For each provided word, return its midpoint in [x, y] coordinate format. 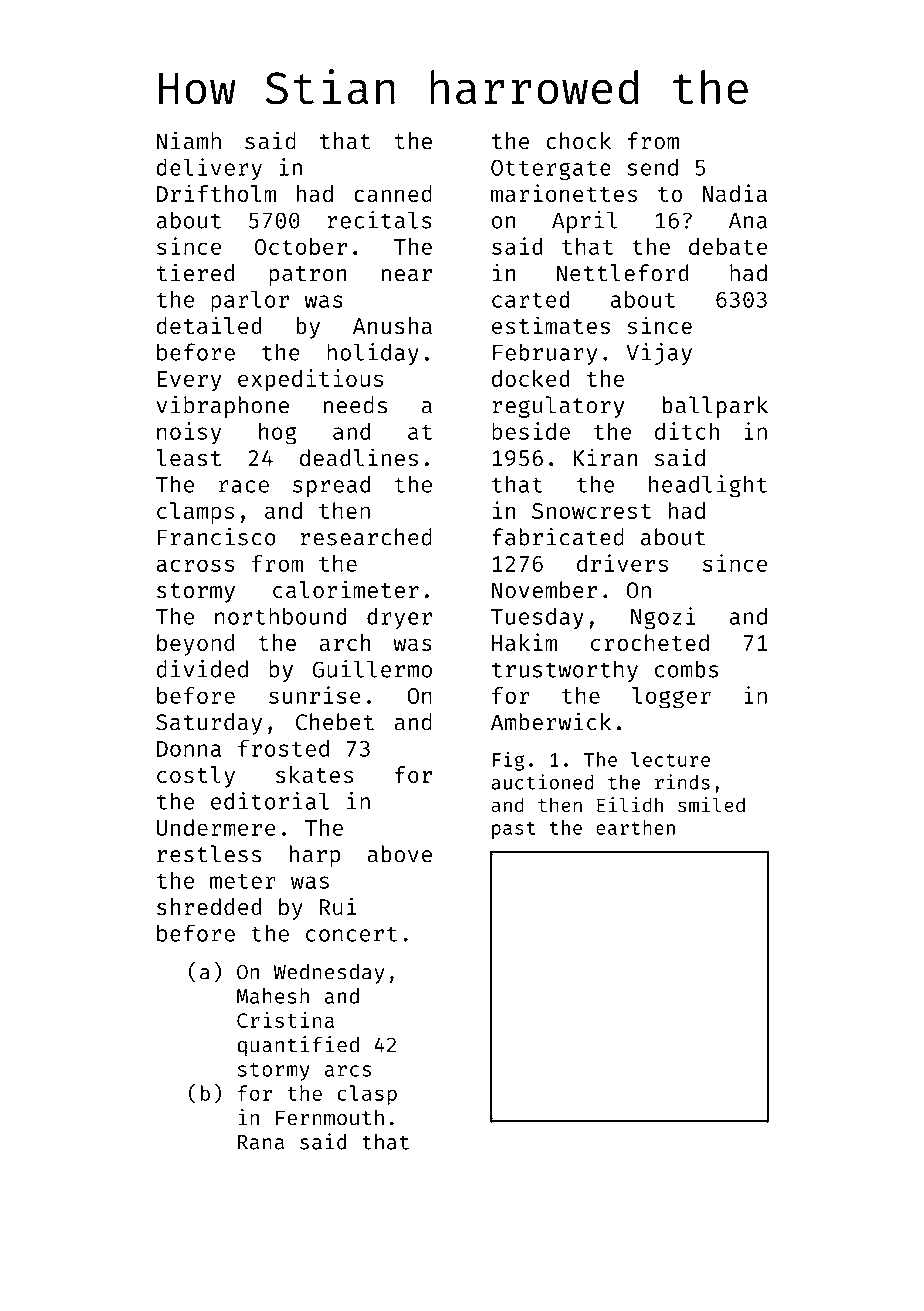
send [653, 167]
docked [531, 378]
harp [315, 856]
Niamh [189, 140]
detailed [208, 325]
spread [331, 486]
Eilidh [630, 804]
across [195, 565]
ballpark [715, 407]
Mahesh [273, 996]
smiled [711, 804]
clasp [367, 1095]
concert [351, 934]
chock [578, 141]
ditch [687, 431]
